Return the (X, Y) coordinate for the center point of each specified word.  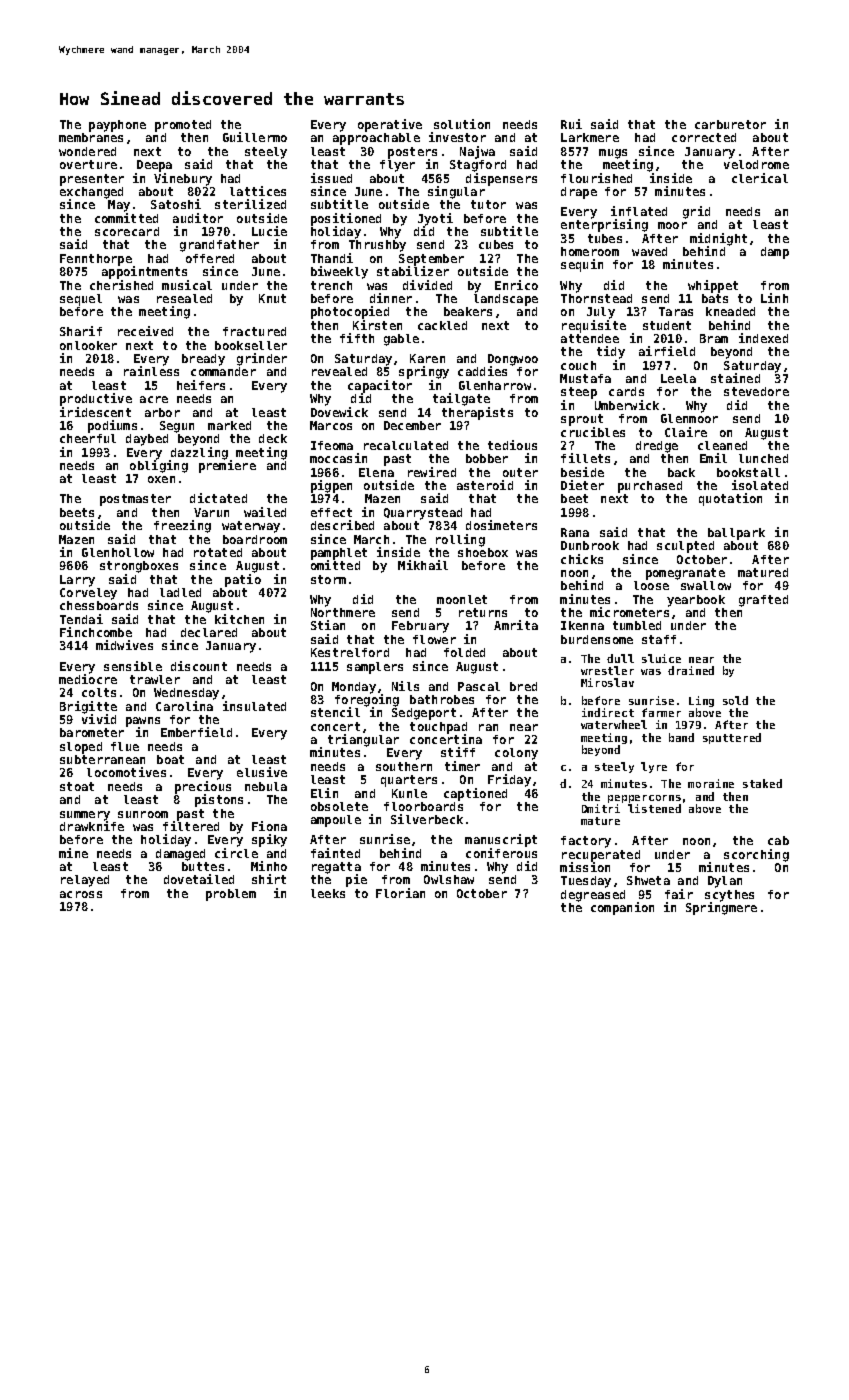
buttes (203, 866)
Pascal (479, 686)
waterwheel (614, 724)
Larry (77, 581)
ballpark (736, 534)
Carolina (184, 706)
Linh (774, 298)
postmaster (135, 500)
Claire (686, 432)
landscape (506, 300)
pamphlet (339, 554)
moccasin (338, 458)
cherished (121, 285)
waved (649, 251)
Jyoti (435, 219)
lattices (258, 191)
